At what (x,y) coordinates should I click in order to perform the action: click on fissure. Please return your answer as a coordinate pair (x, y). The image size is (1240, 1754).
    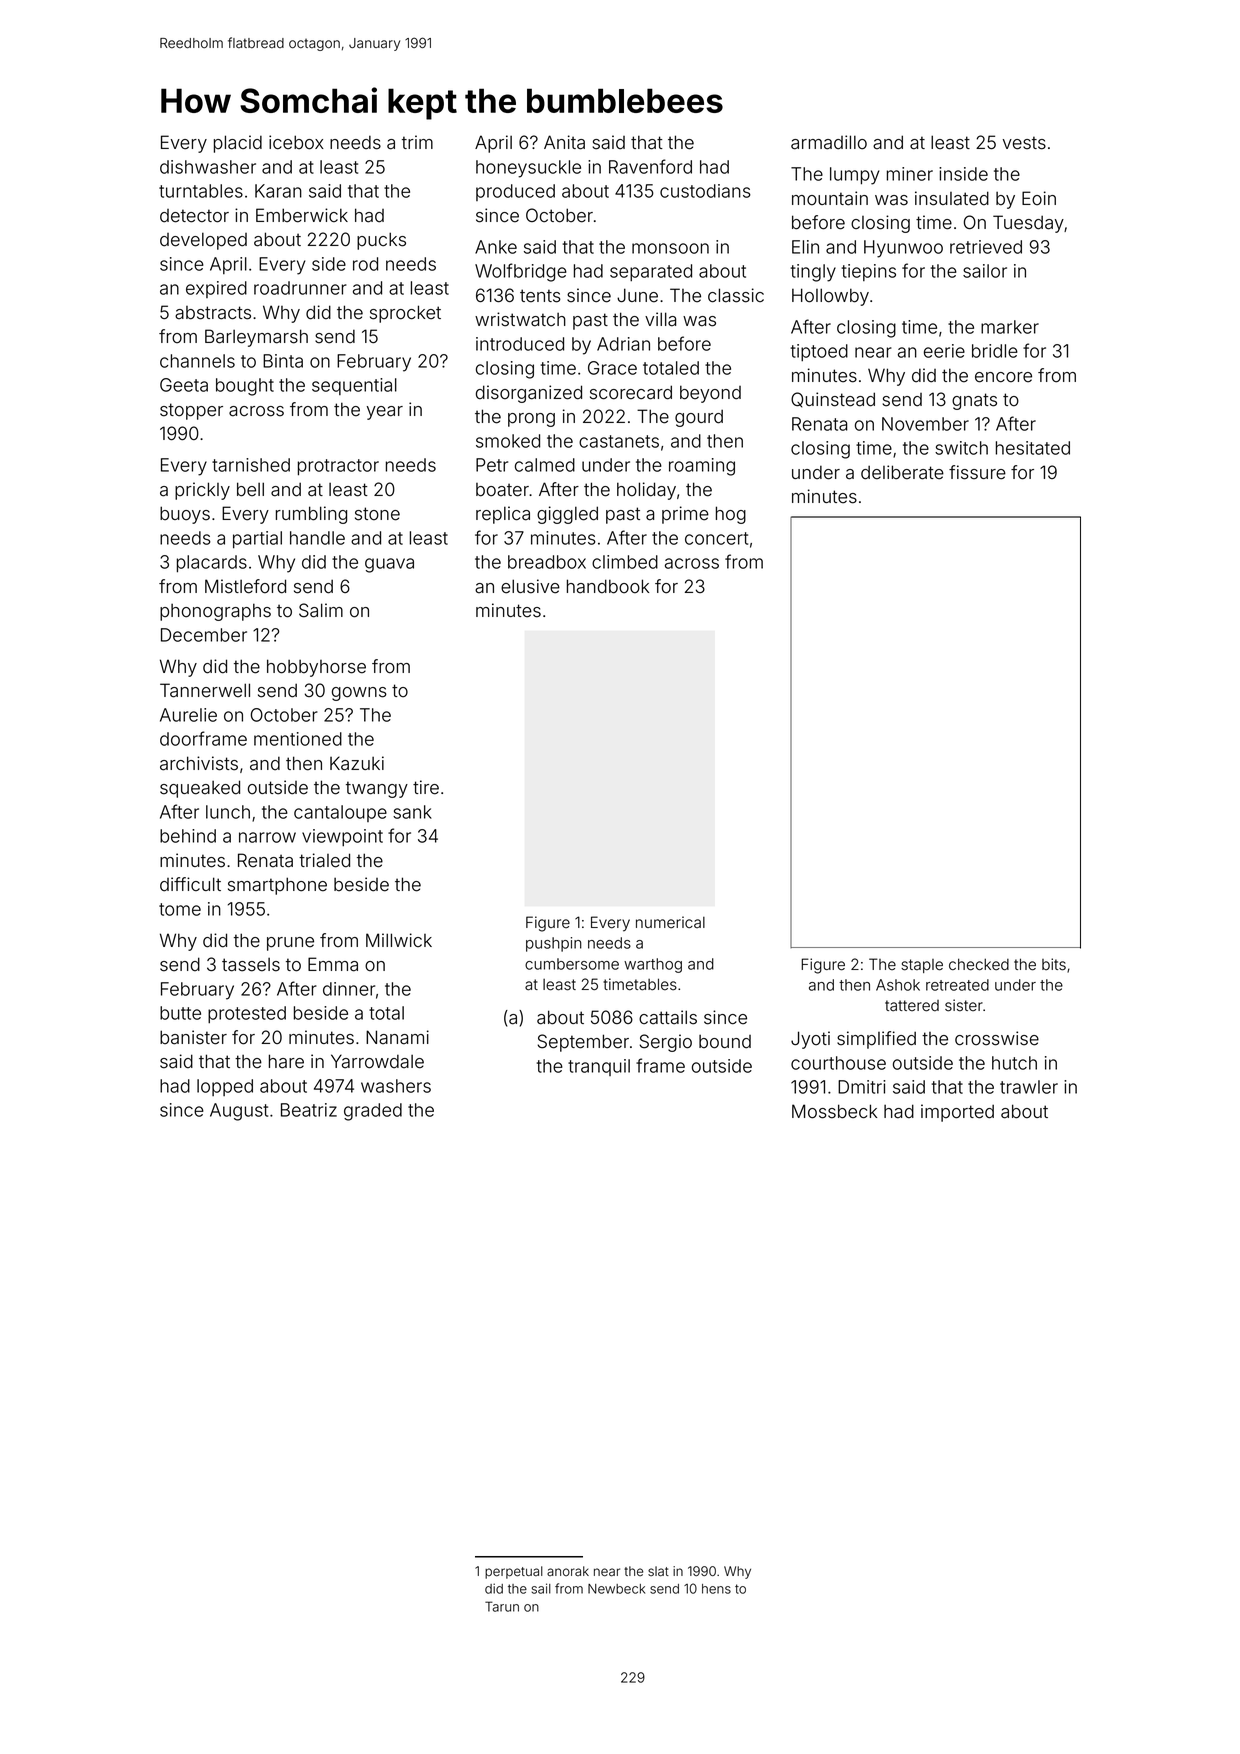
    Looking at the image, I should click on (977, 472).
